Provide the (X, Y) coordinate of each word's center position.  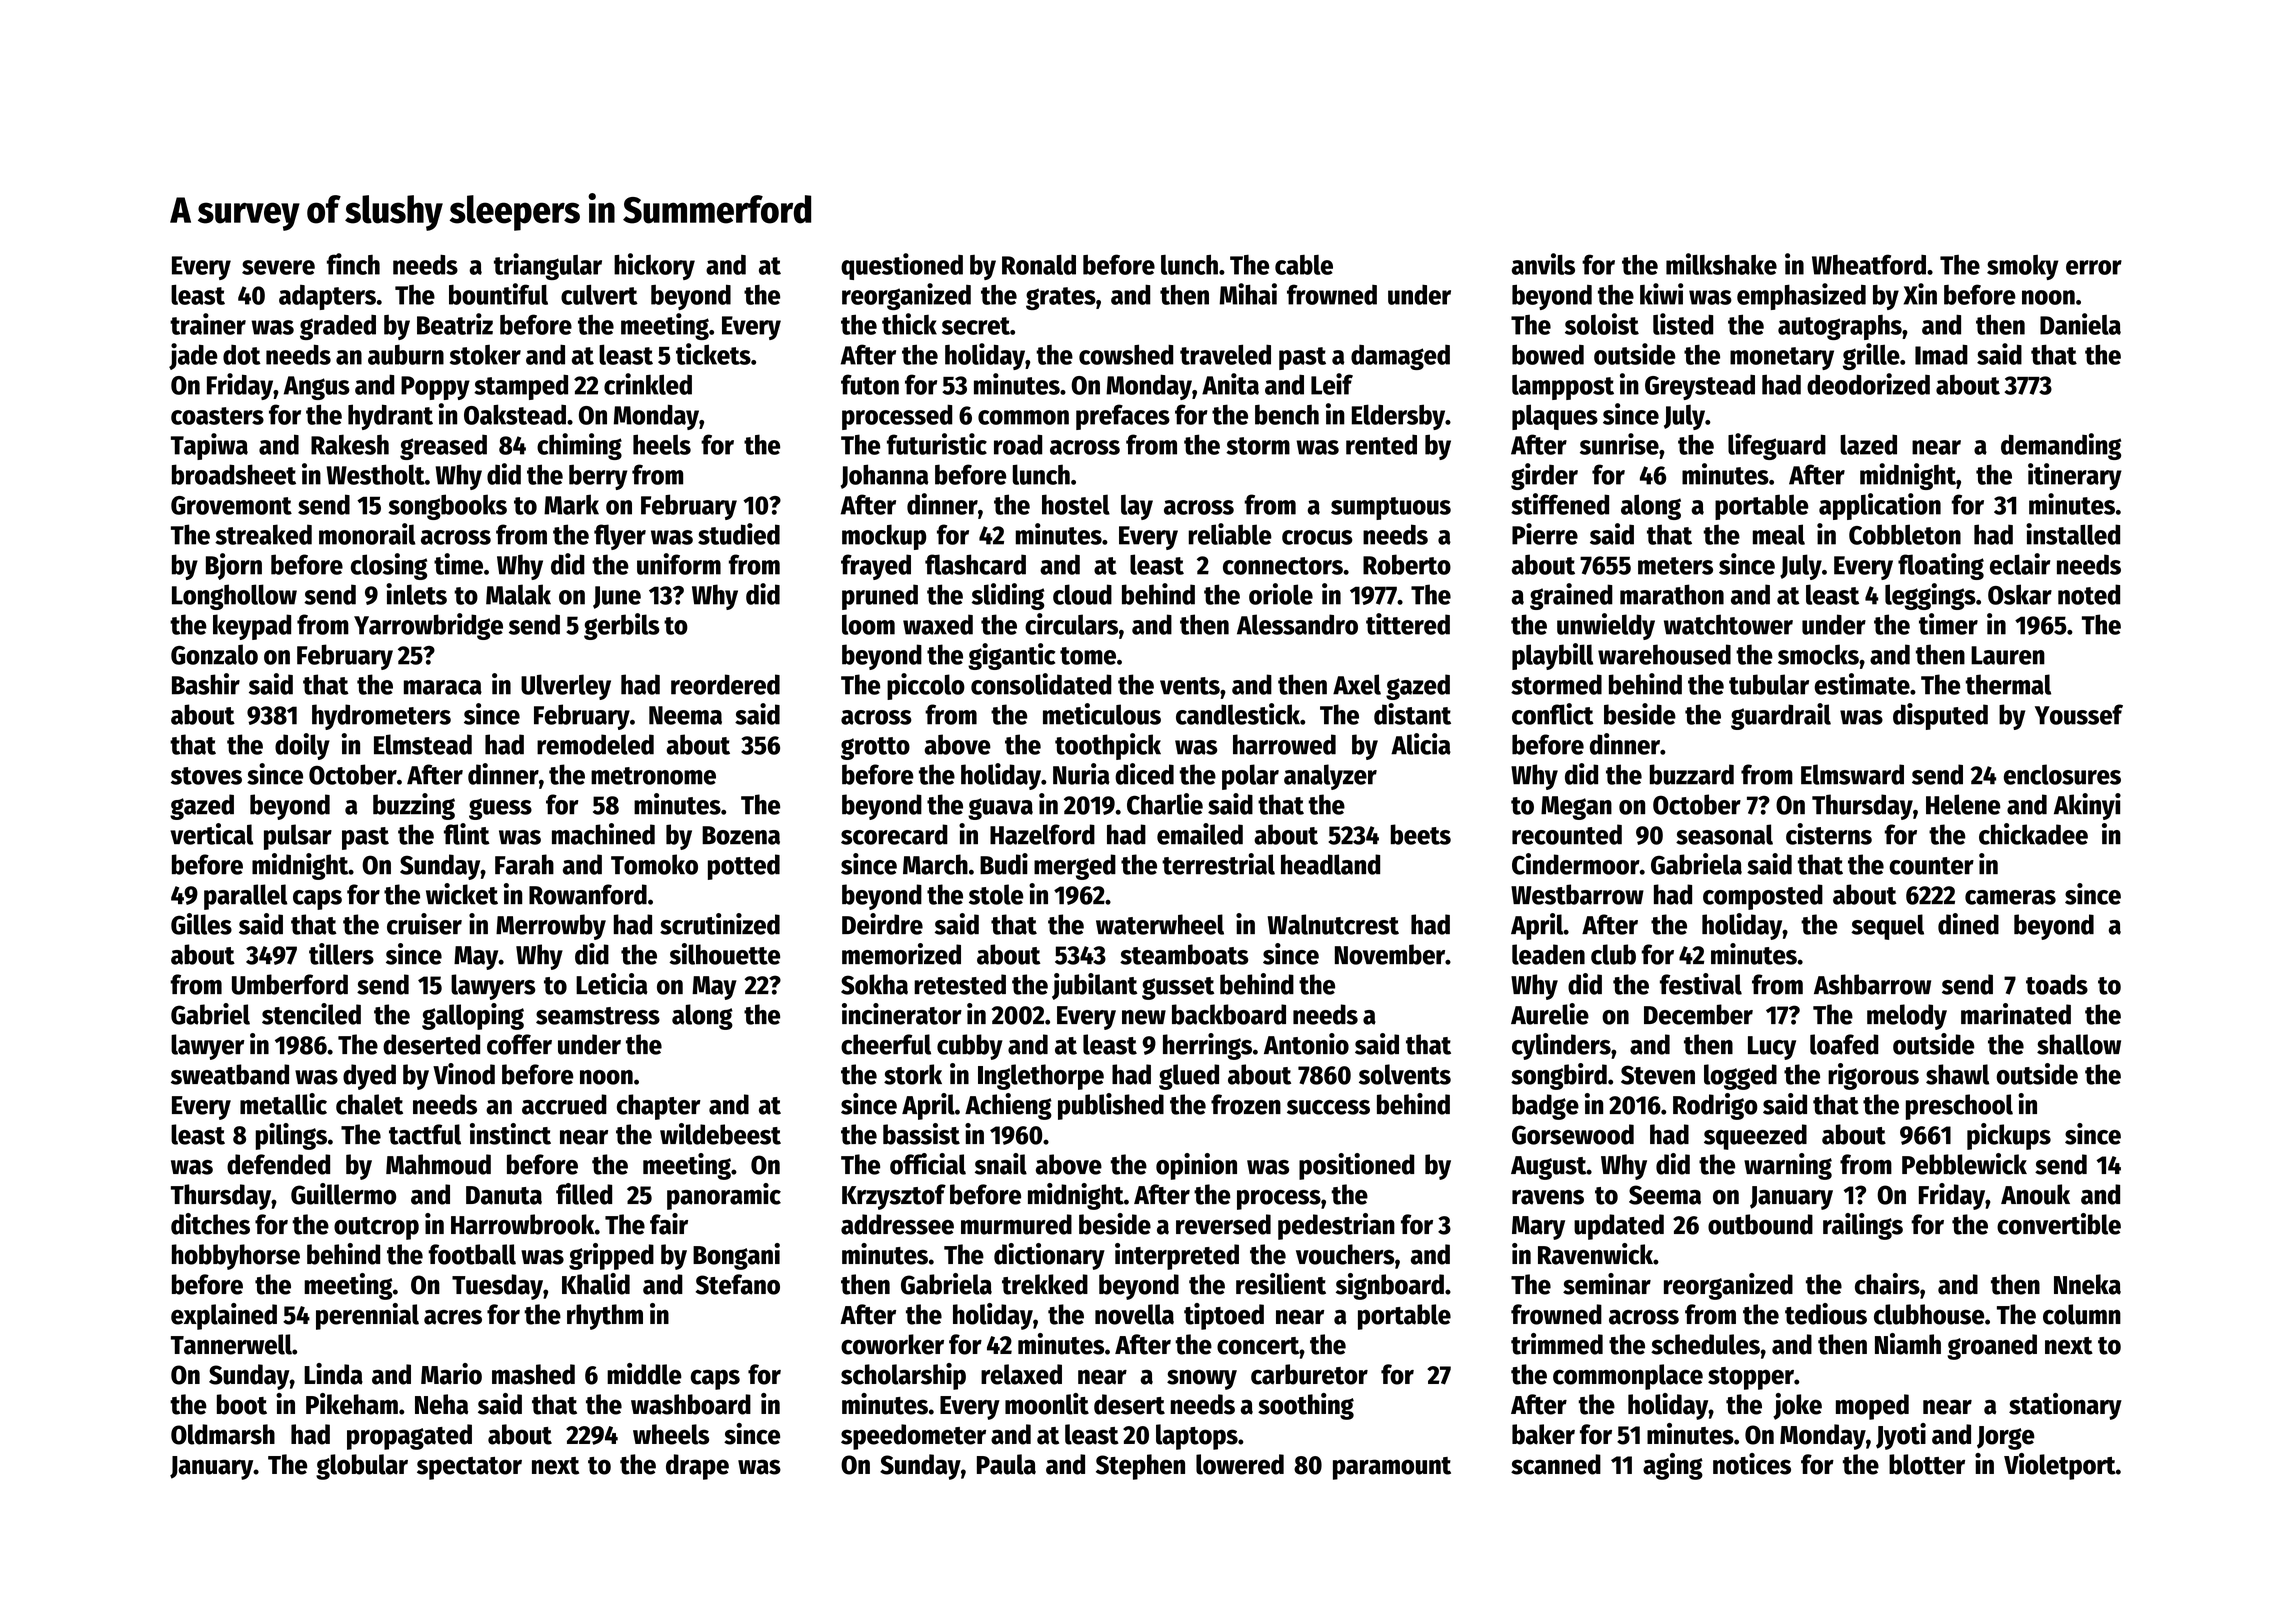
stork (913, 1074)
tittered (1408, 624)
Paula (1006, 1464)
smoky (2023, 267)
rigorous (1873, 1076)
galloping (473, 1016)
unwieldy (1606, 626)
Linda (333, 1374)
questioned (902, 266)
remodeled (595, 744)
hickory (654, 266)
